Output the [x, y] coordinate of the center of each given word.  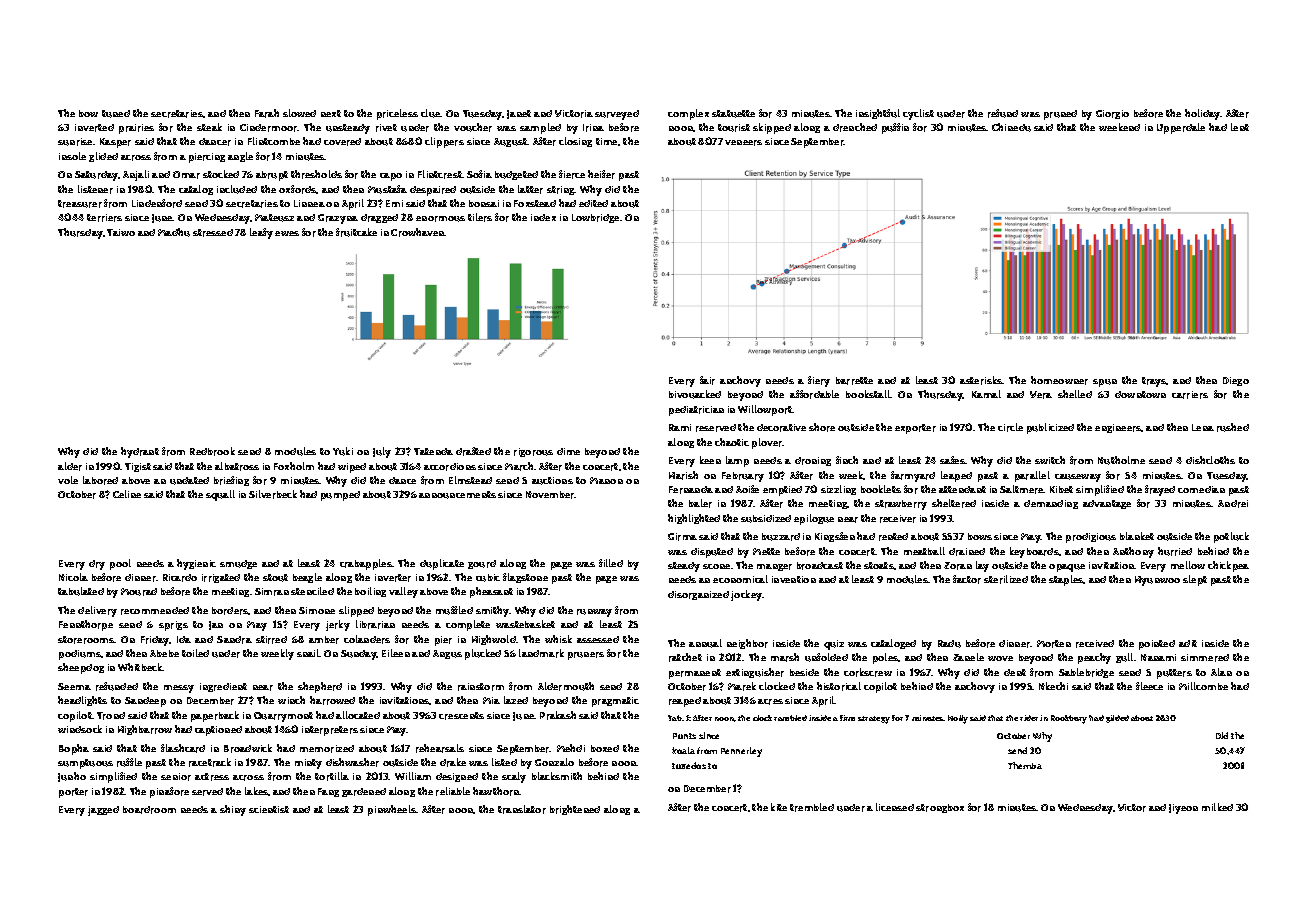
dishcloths [1210, 460]
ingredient [223, 687]
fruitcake [356, 232]
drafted [473, 451]
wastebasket [525, 624]
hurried [1175, 551]
